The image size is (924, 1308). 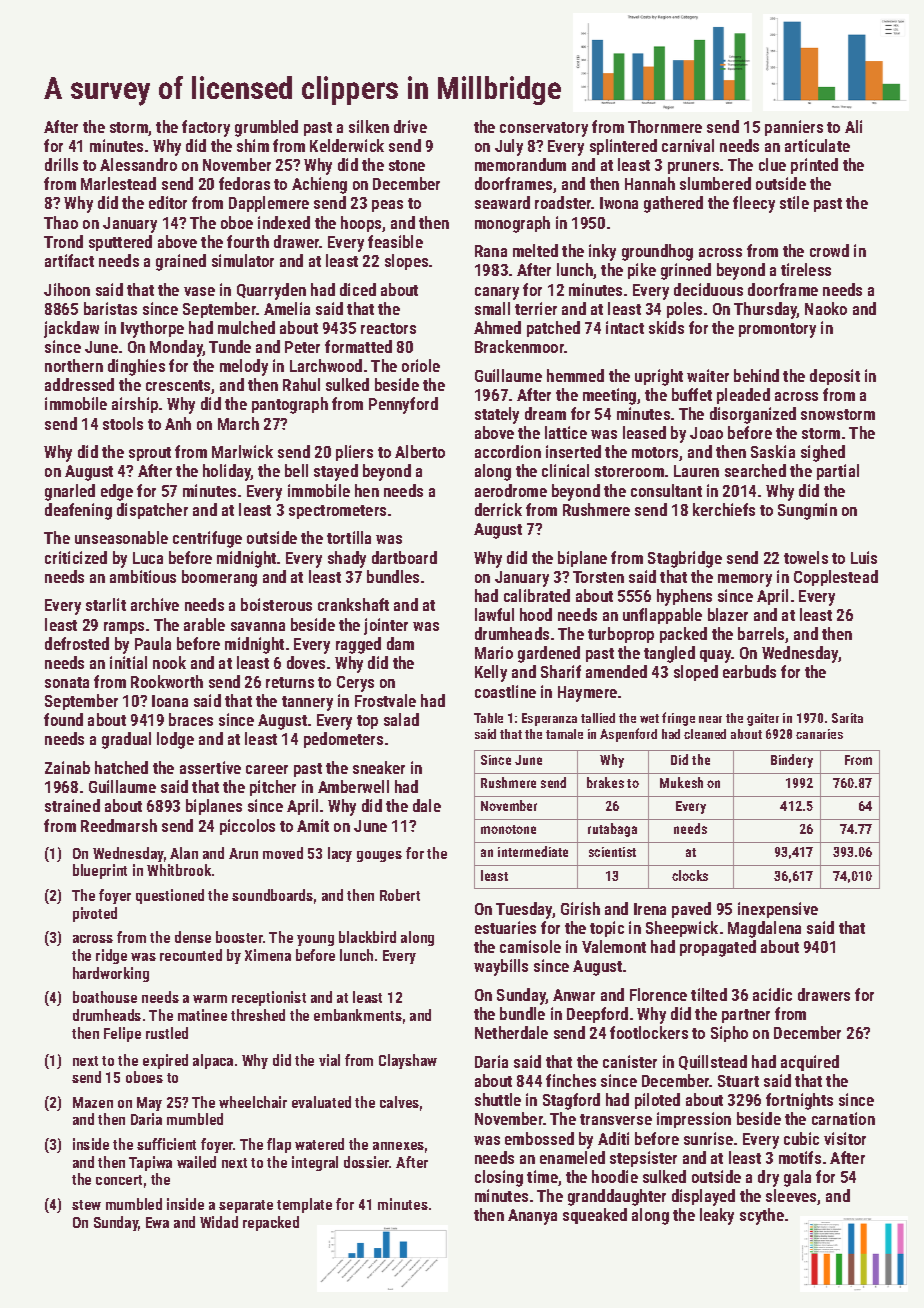 What do you see at coordinates (794, 128) in the page?
I see `panniers` at bounding box center [794, 128].
